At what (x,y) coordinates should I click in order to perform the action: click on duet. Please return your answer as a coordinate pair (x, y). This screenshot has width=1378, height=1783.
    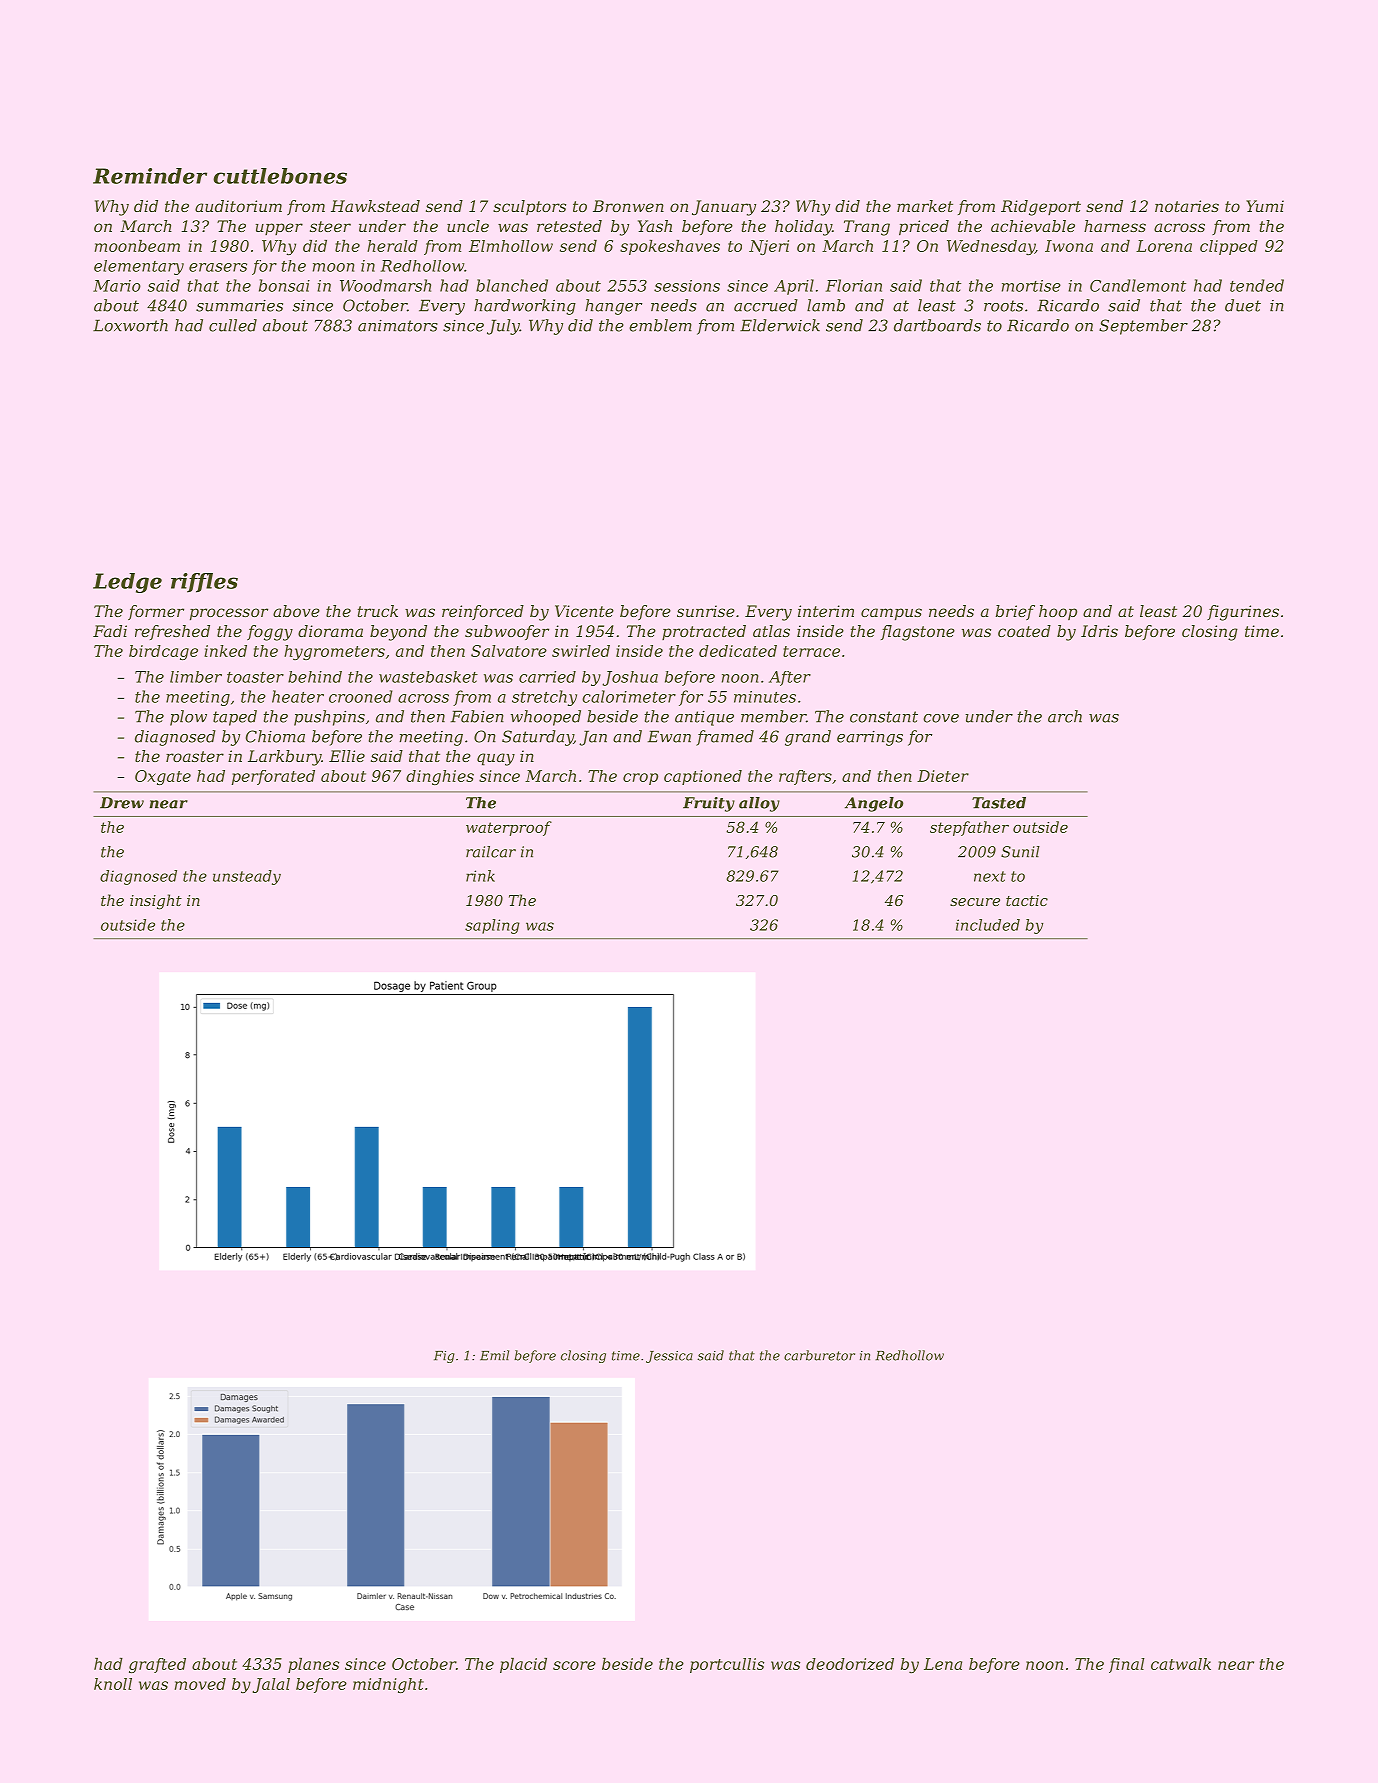
    Looking at the image, I should click on (1243, 305).
